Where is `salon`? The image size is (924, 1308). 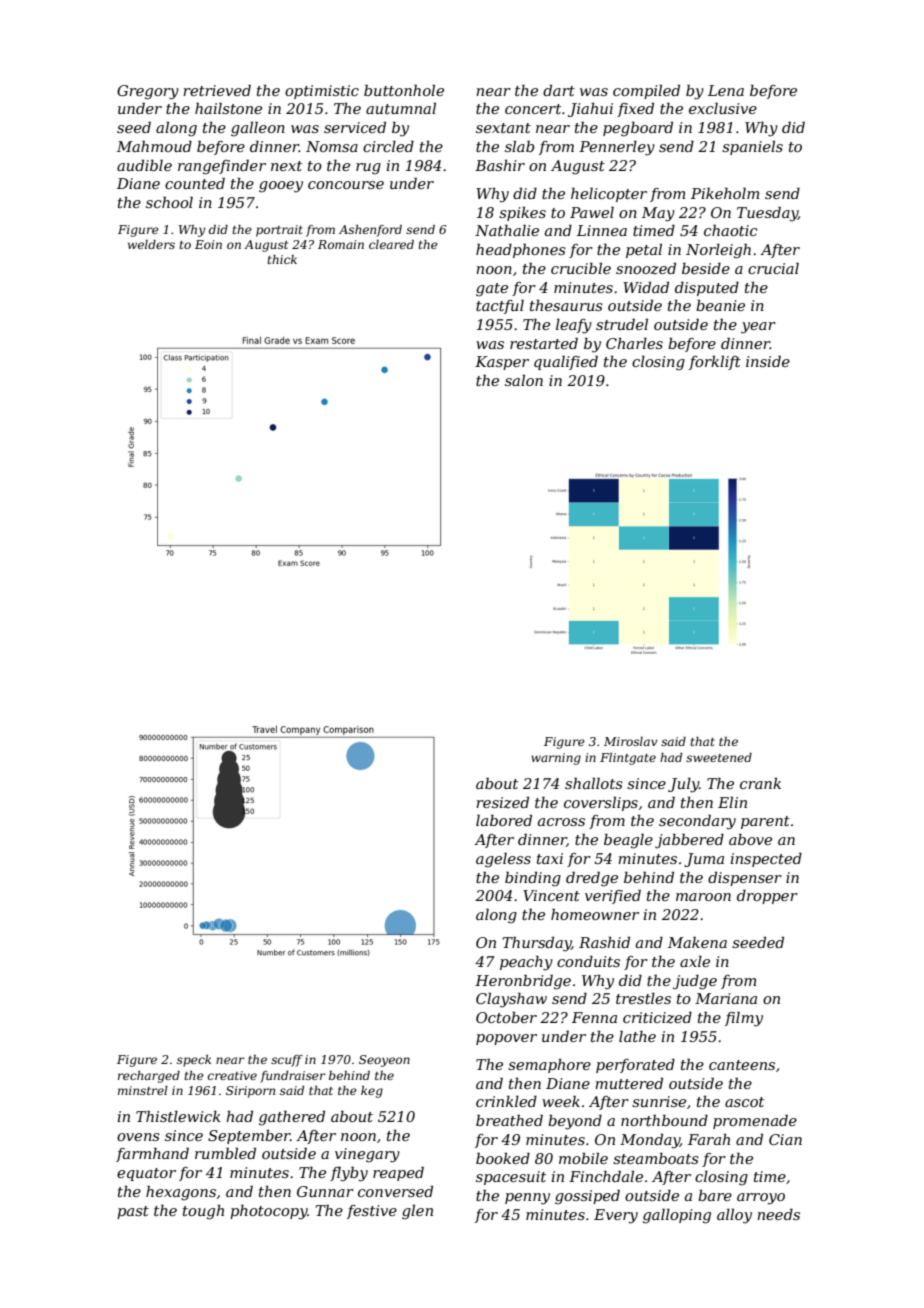
salon is located at coordinates (524, 380).
